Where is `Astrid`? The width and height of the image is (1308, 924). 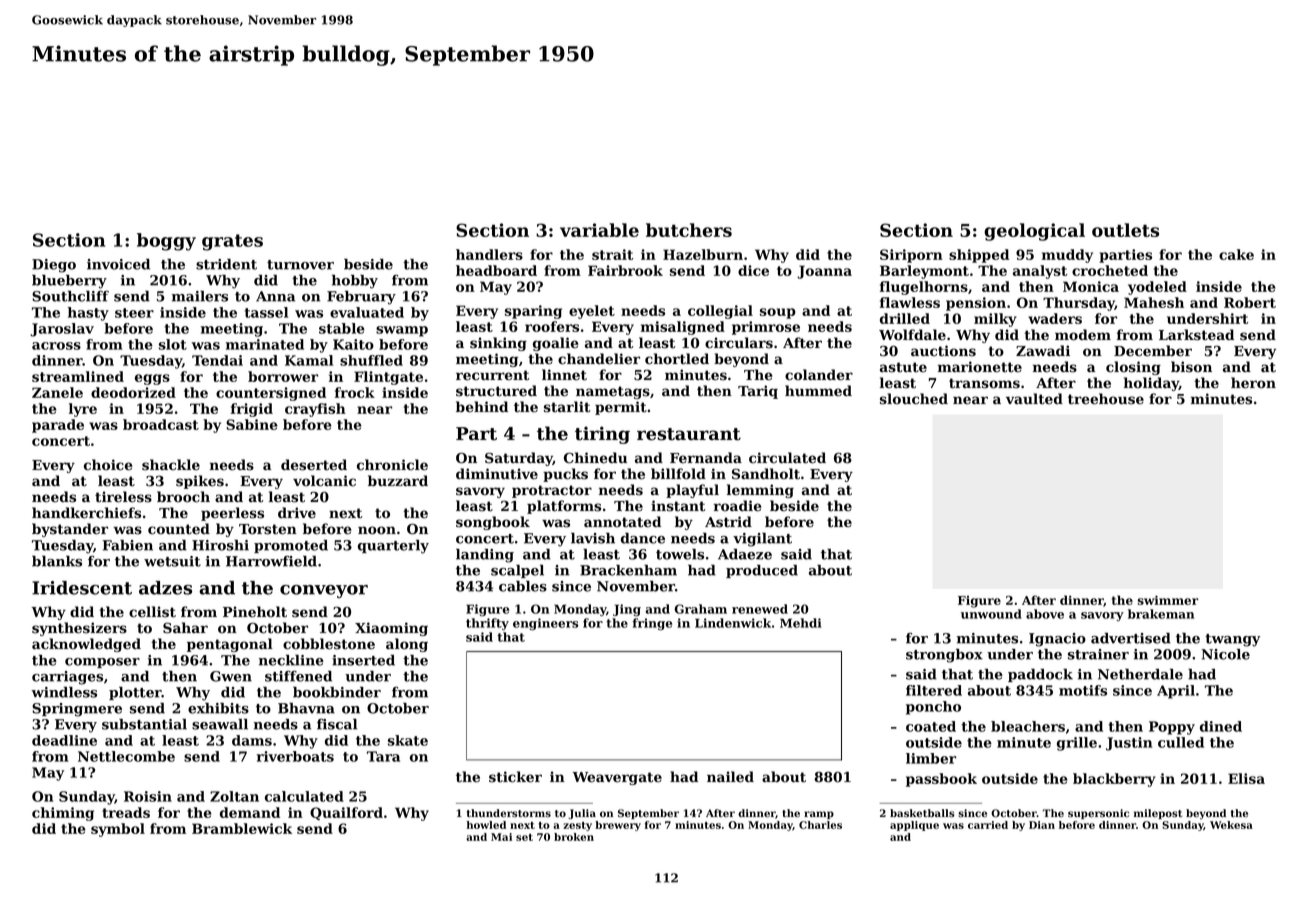
Astrid is located at coordinates (728, 522).
